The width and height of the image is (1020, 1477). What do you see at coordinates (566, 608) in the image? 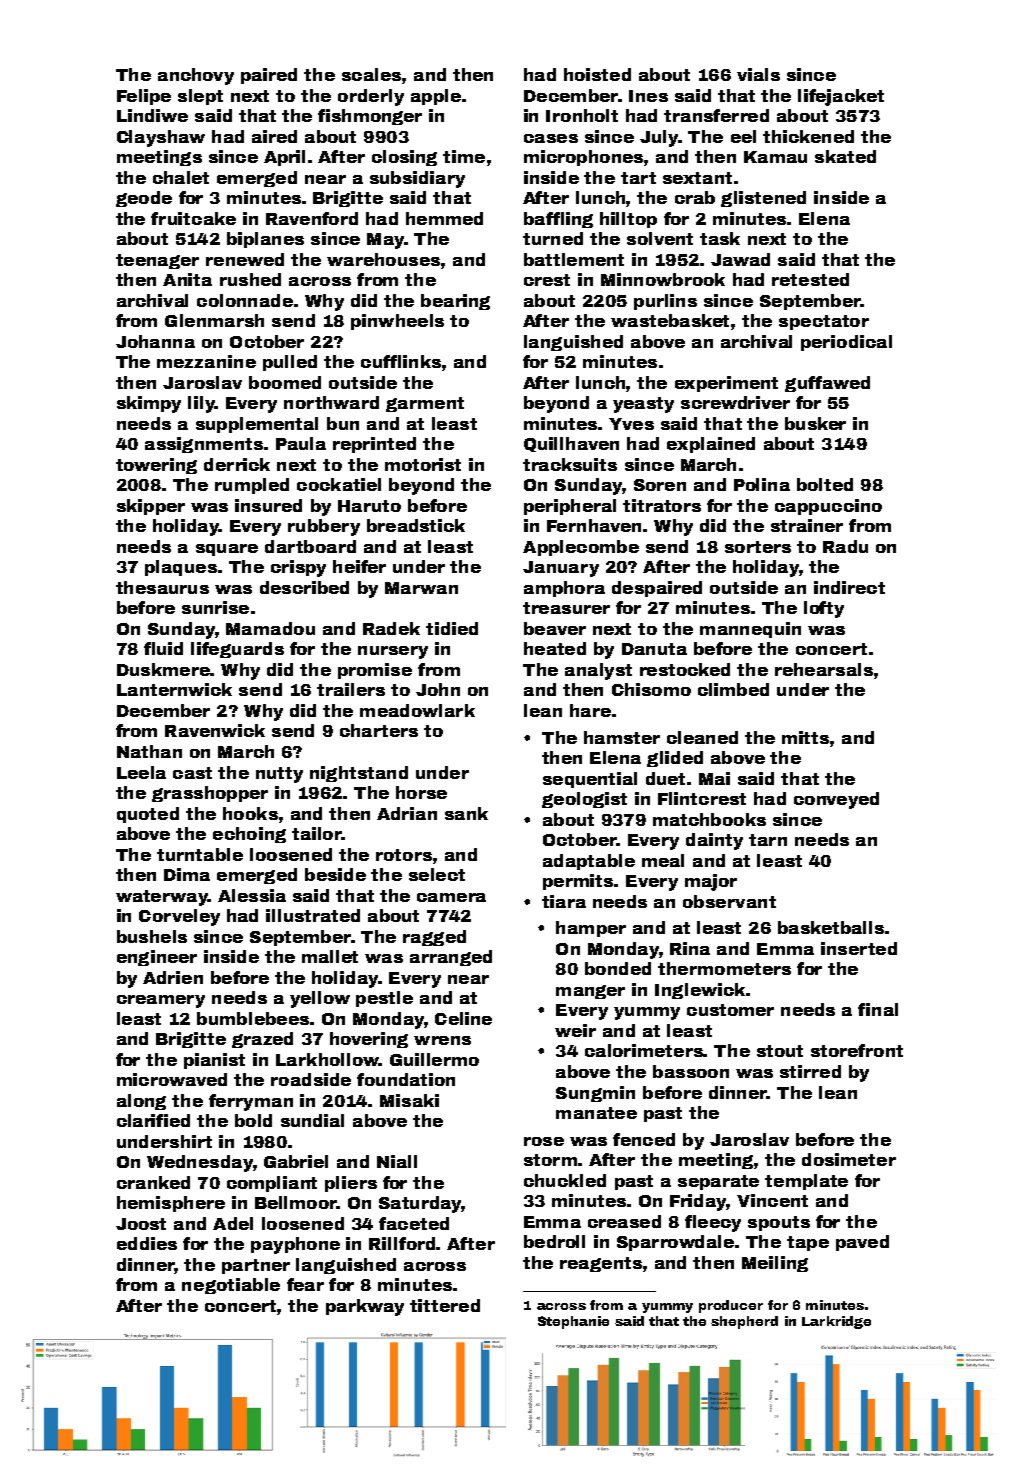
I see `treasurer` at bounding box center [566, 608].
